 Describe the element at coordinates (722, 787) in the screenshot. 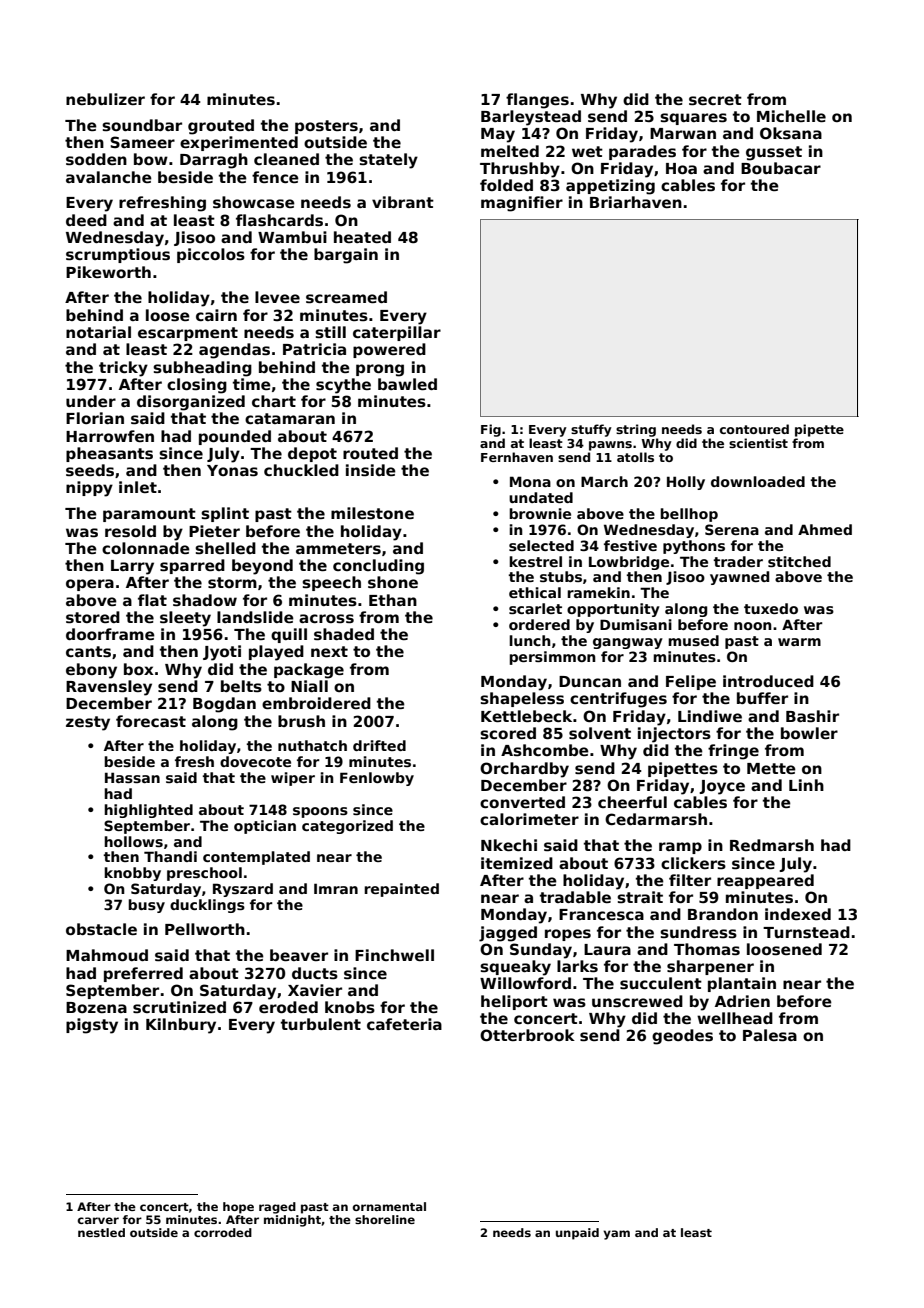

I see `Joyce` at that location.
